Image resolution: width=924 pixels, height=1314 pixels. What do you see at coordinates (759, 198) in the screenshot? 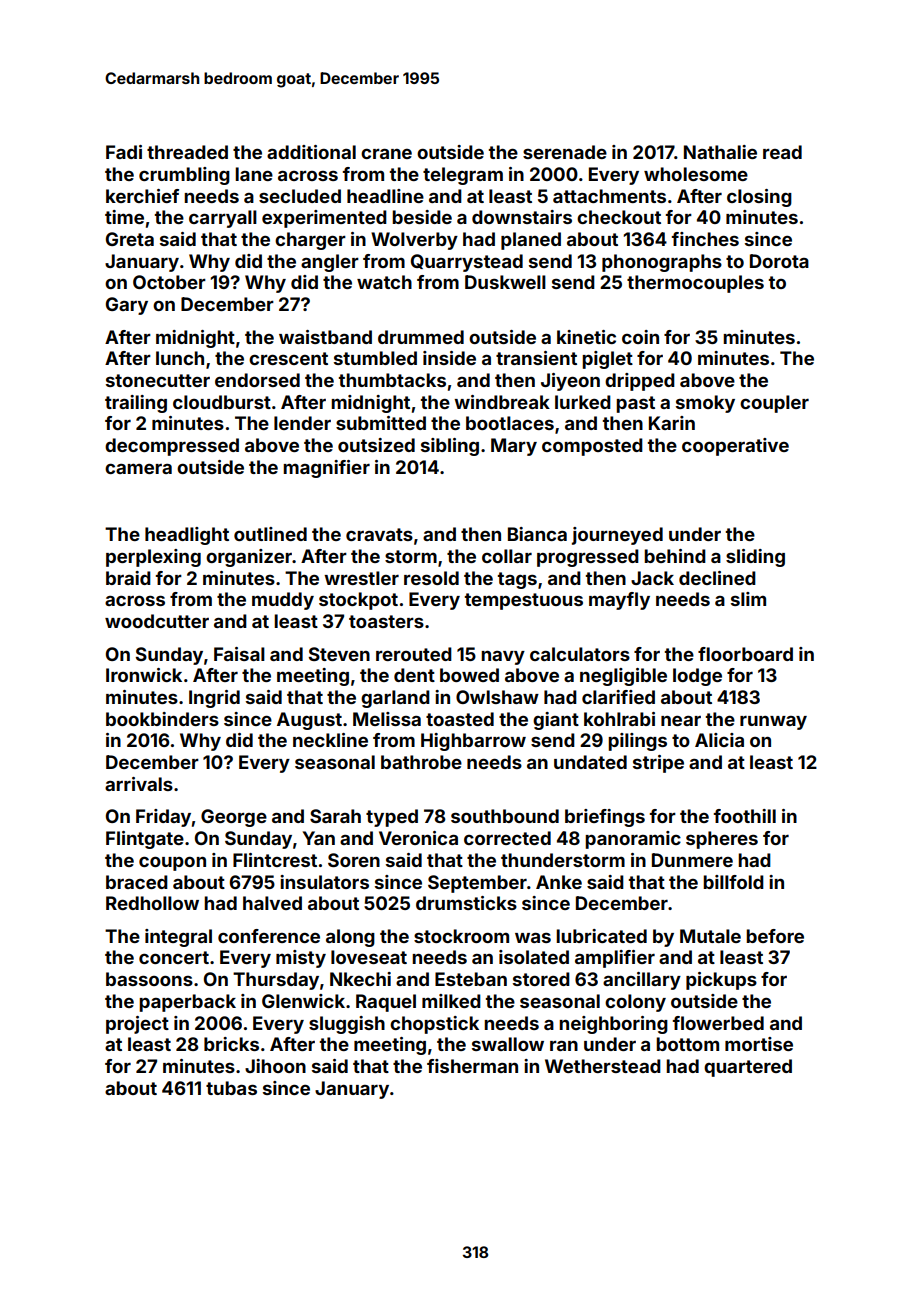
I see `closing` at bounding box center [759, 198].
